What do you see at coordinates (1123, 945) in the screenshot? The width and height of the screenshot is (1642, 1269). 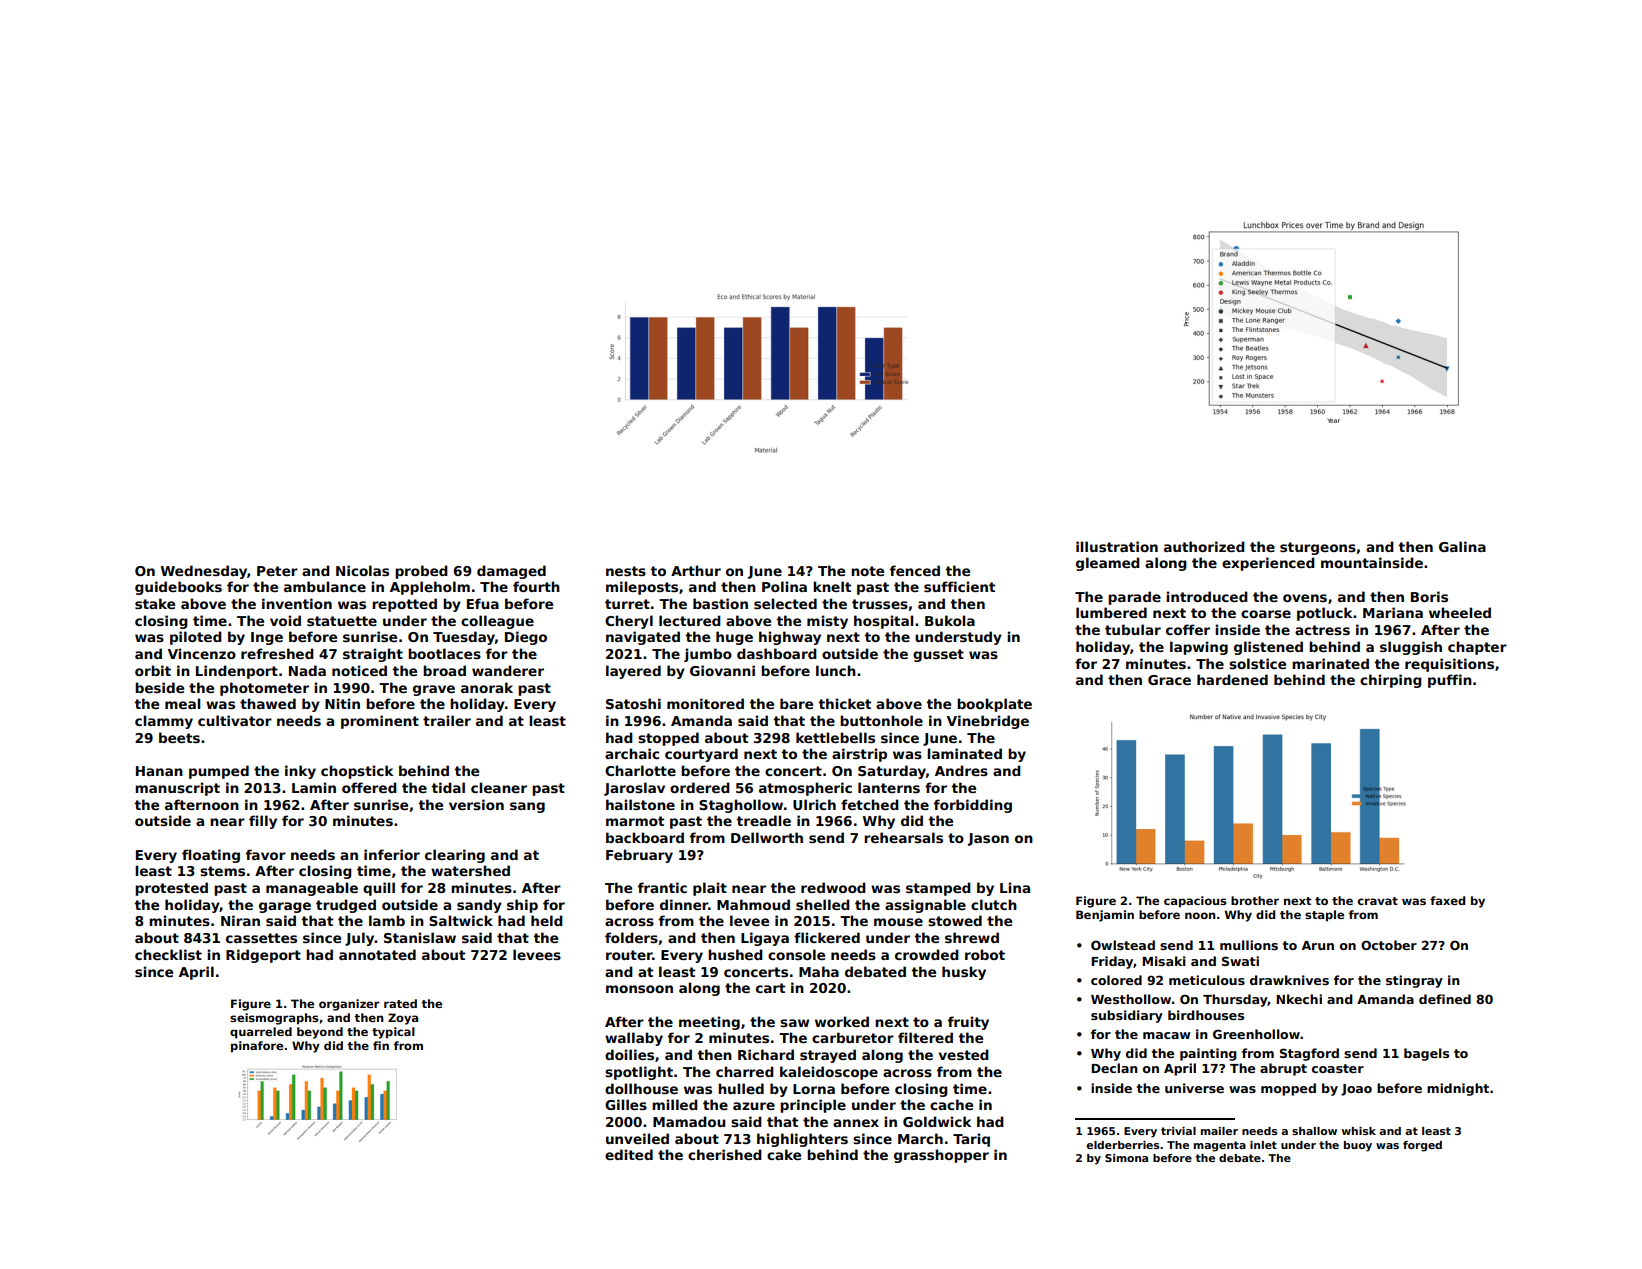 I see `Owlstead` at bounding box center [1123, 945].
